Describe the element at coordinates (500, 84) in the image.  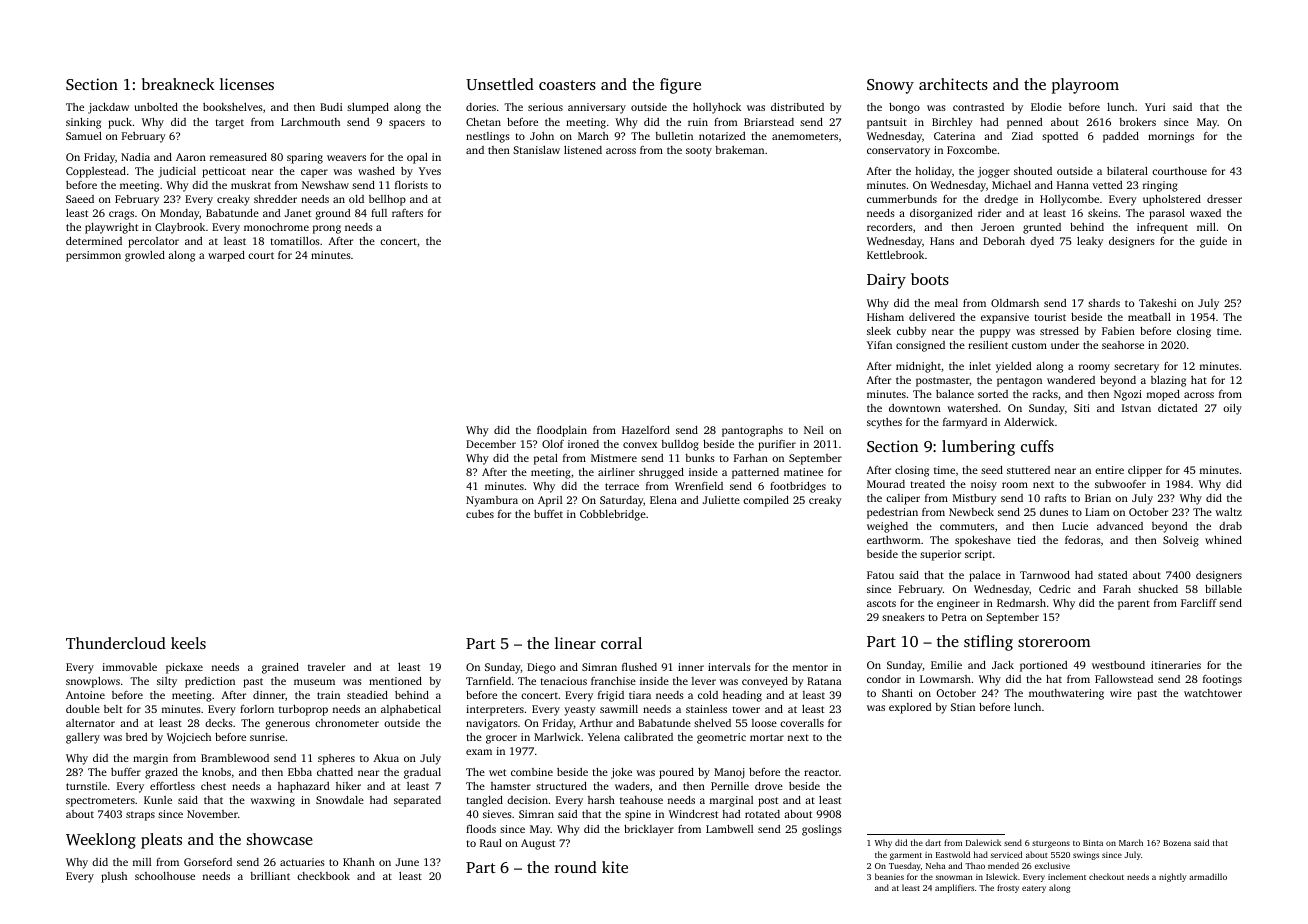
I see `Unsettled` at that location.
